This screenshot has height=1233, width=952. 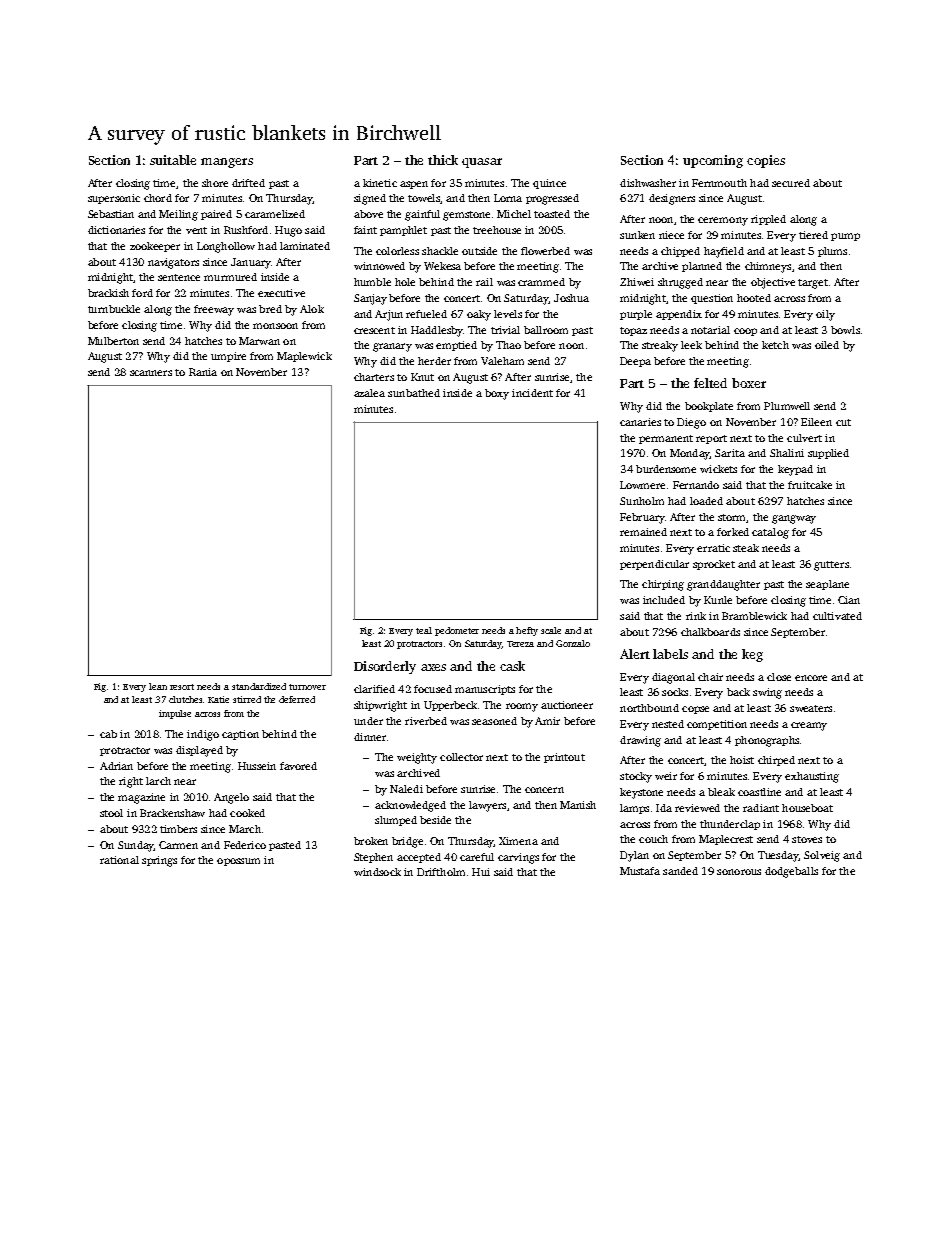 What do you see at coordinates (173, 160) in the screenshot?
I see `suitable` at bounding box center [173, 160].
